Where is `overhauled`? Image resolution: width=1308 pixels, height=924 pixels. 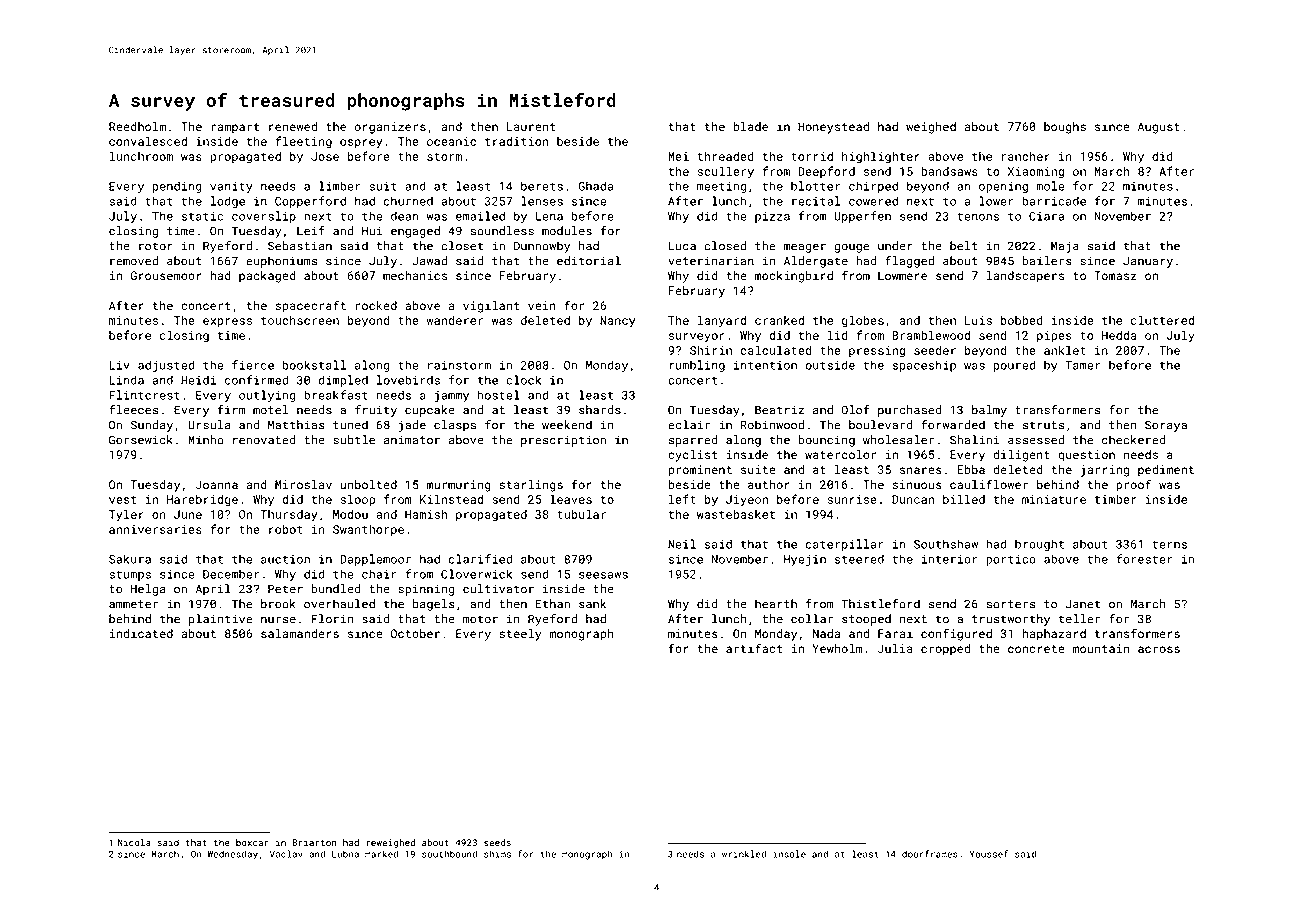 overhauled is located at coordinates (339, 604).
